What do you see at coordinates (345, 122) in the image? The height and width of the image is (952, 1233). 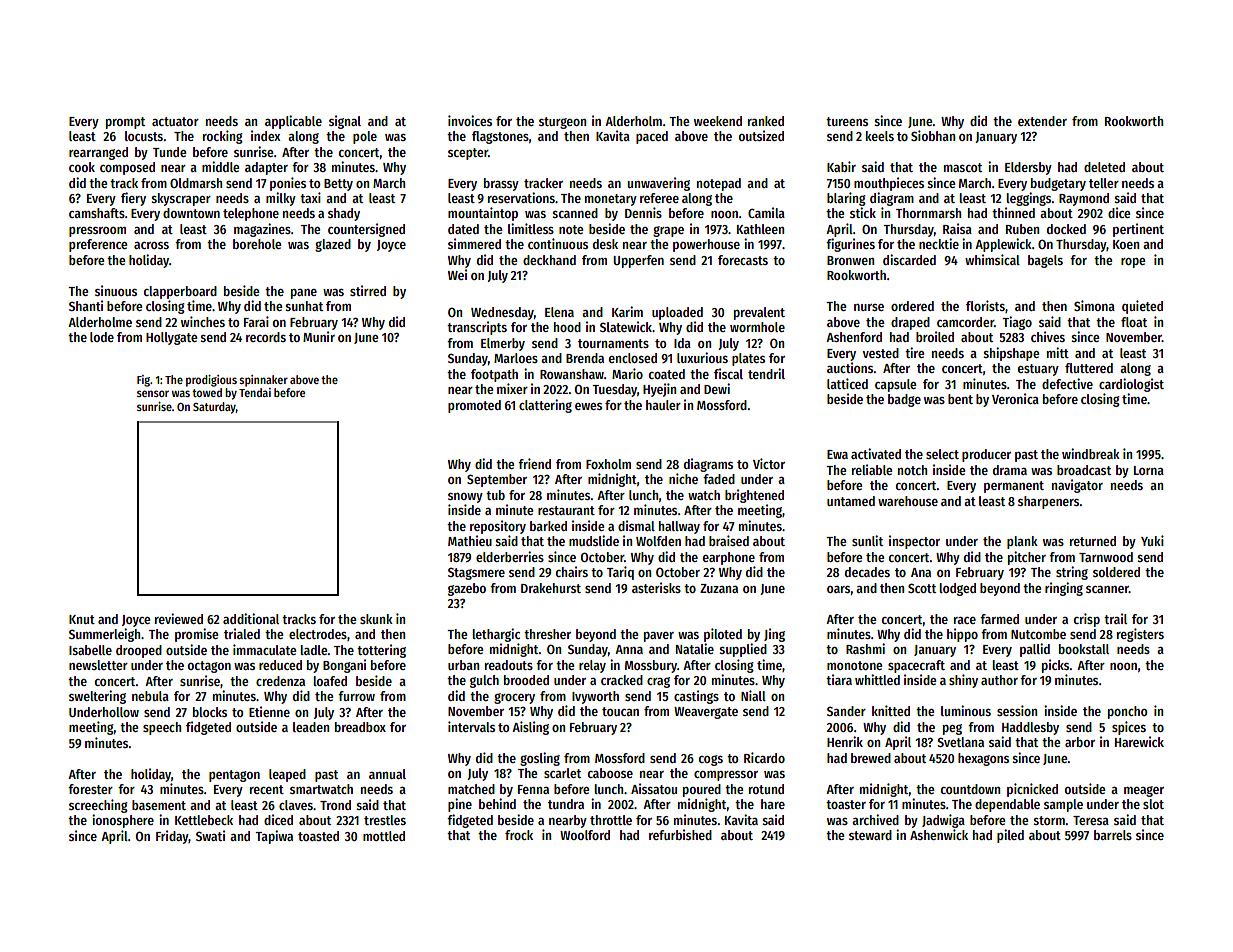 I see `signal` at bounding box center [345, 122].
